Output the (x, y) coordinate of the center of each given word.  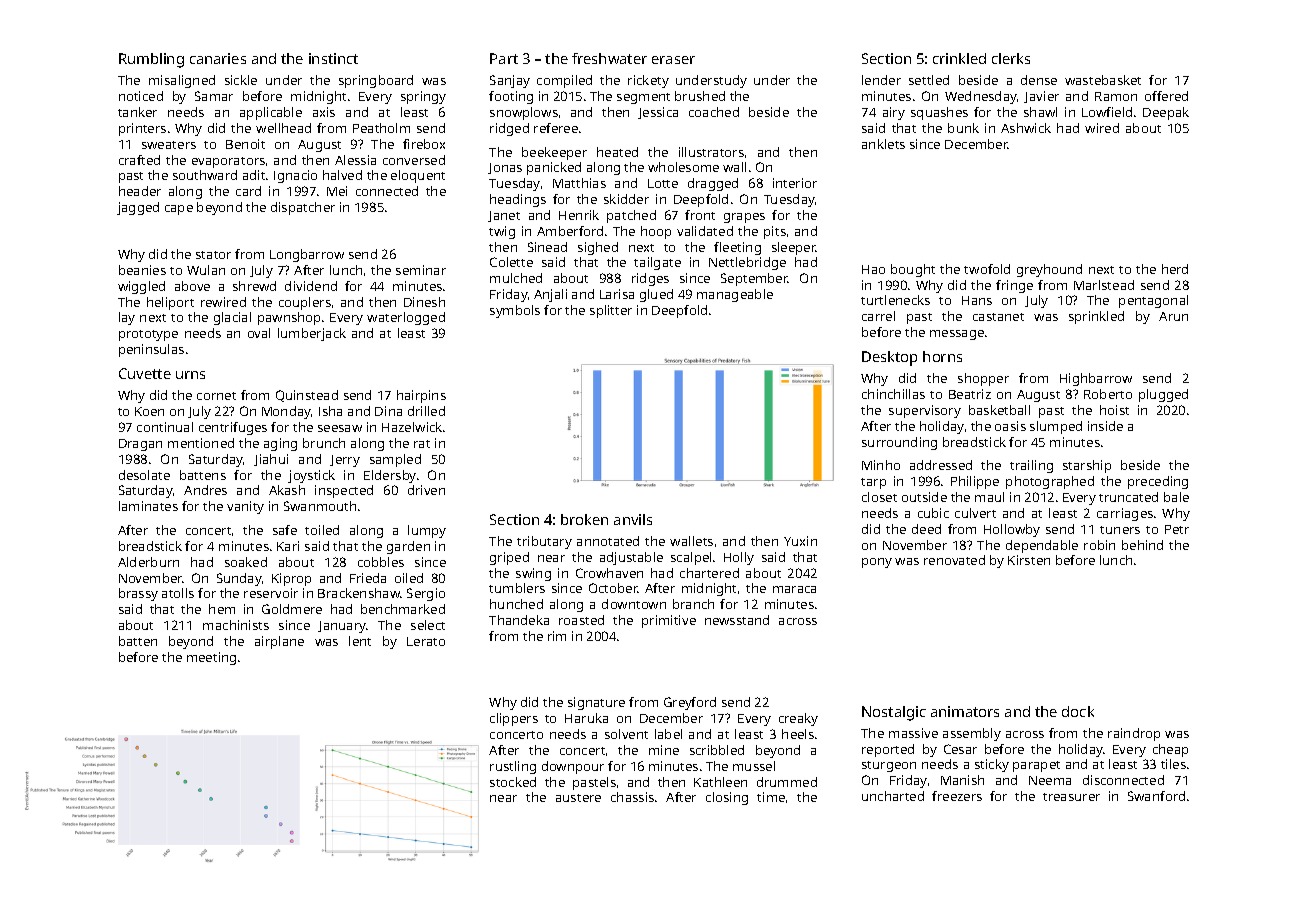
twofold (987, 269)
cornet (216, 396)
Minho (881, 465)
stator (213, 255)
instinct (333, 58)
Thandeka (519, 620)
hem (222, 609)
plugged (1163, 395)
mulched (516, 278)
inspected (344, 491)
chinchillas (893, 394)
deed (926, 529)
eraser (673, 60)
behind (1142, 545)
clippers (514, 719)
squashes (939, 113)
